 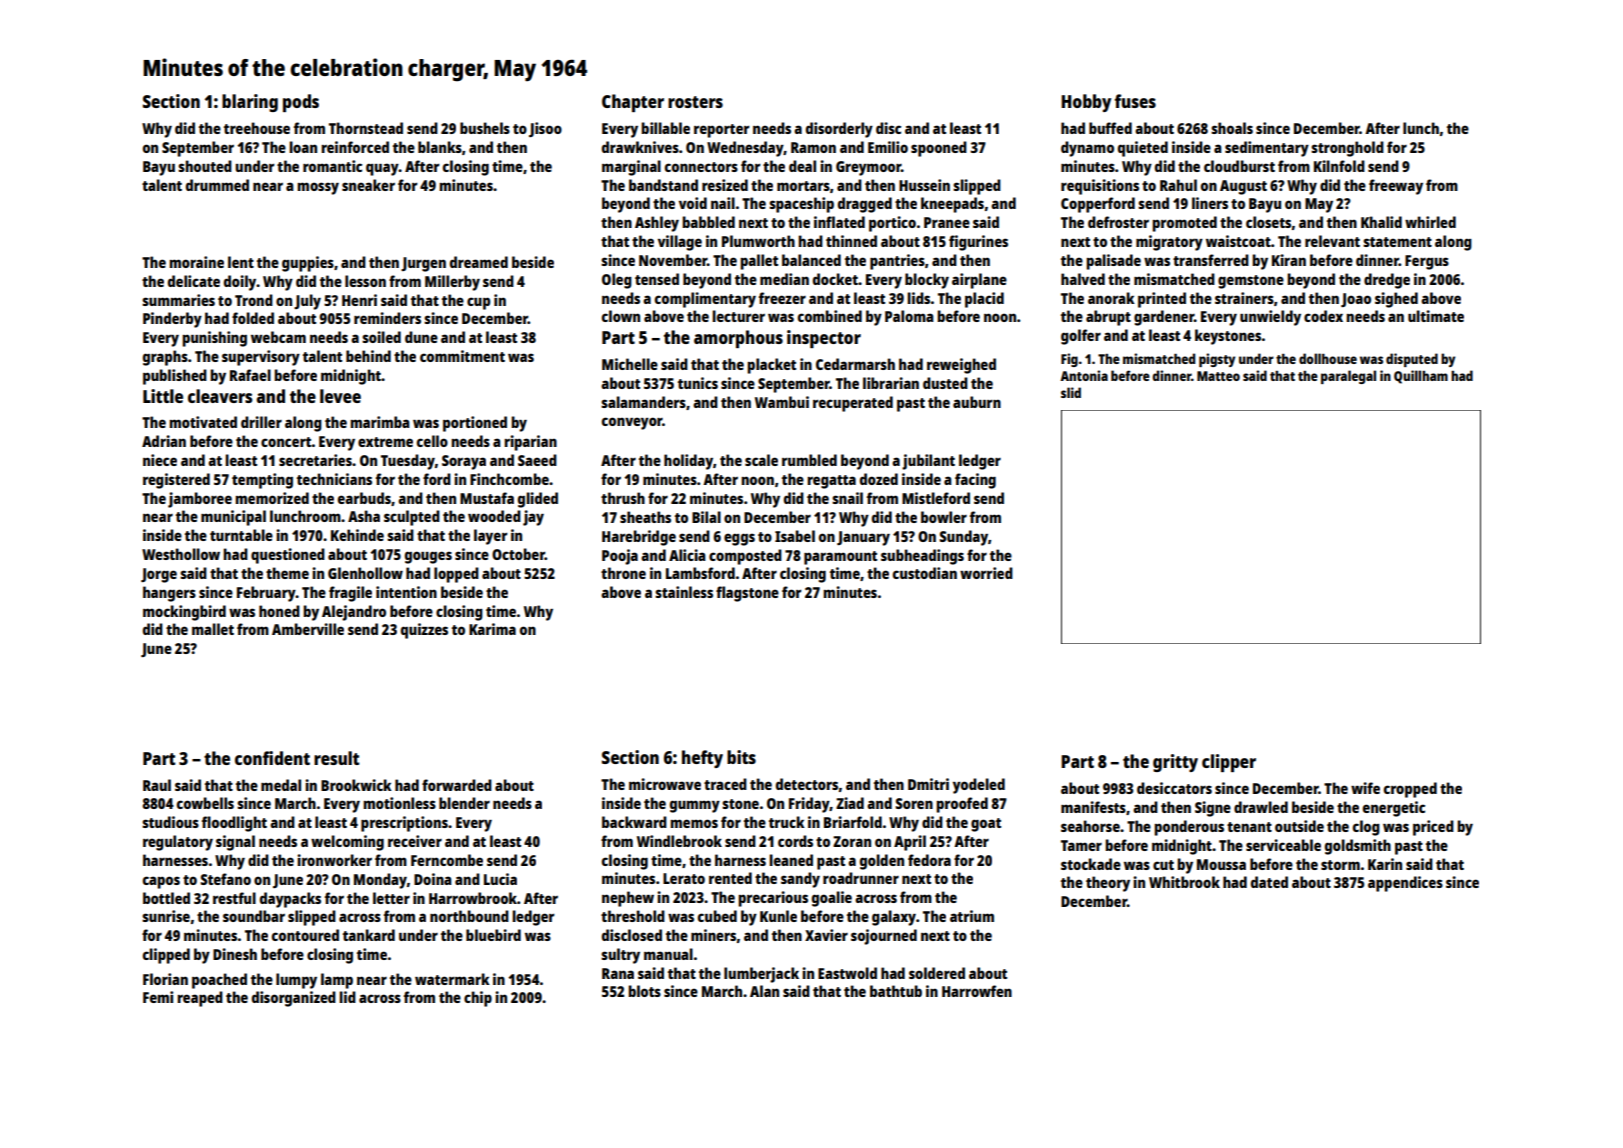 What do you see at coordinates (440, 147) in the page?
I see `blanks` at bounding box center [440, 147].
